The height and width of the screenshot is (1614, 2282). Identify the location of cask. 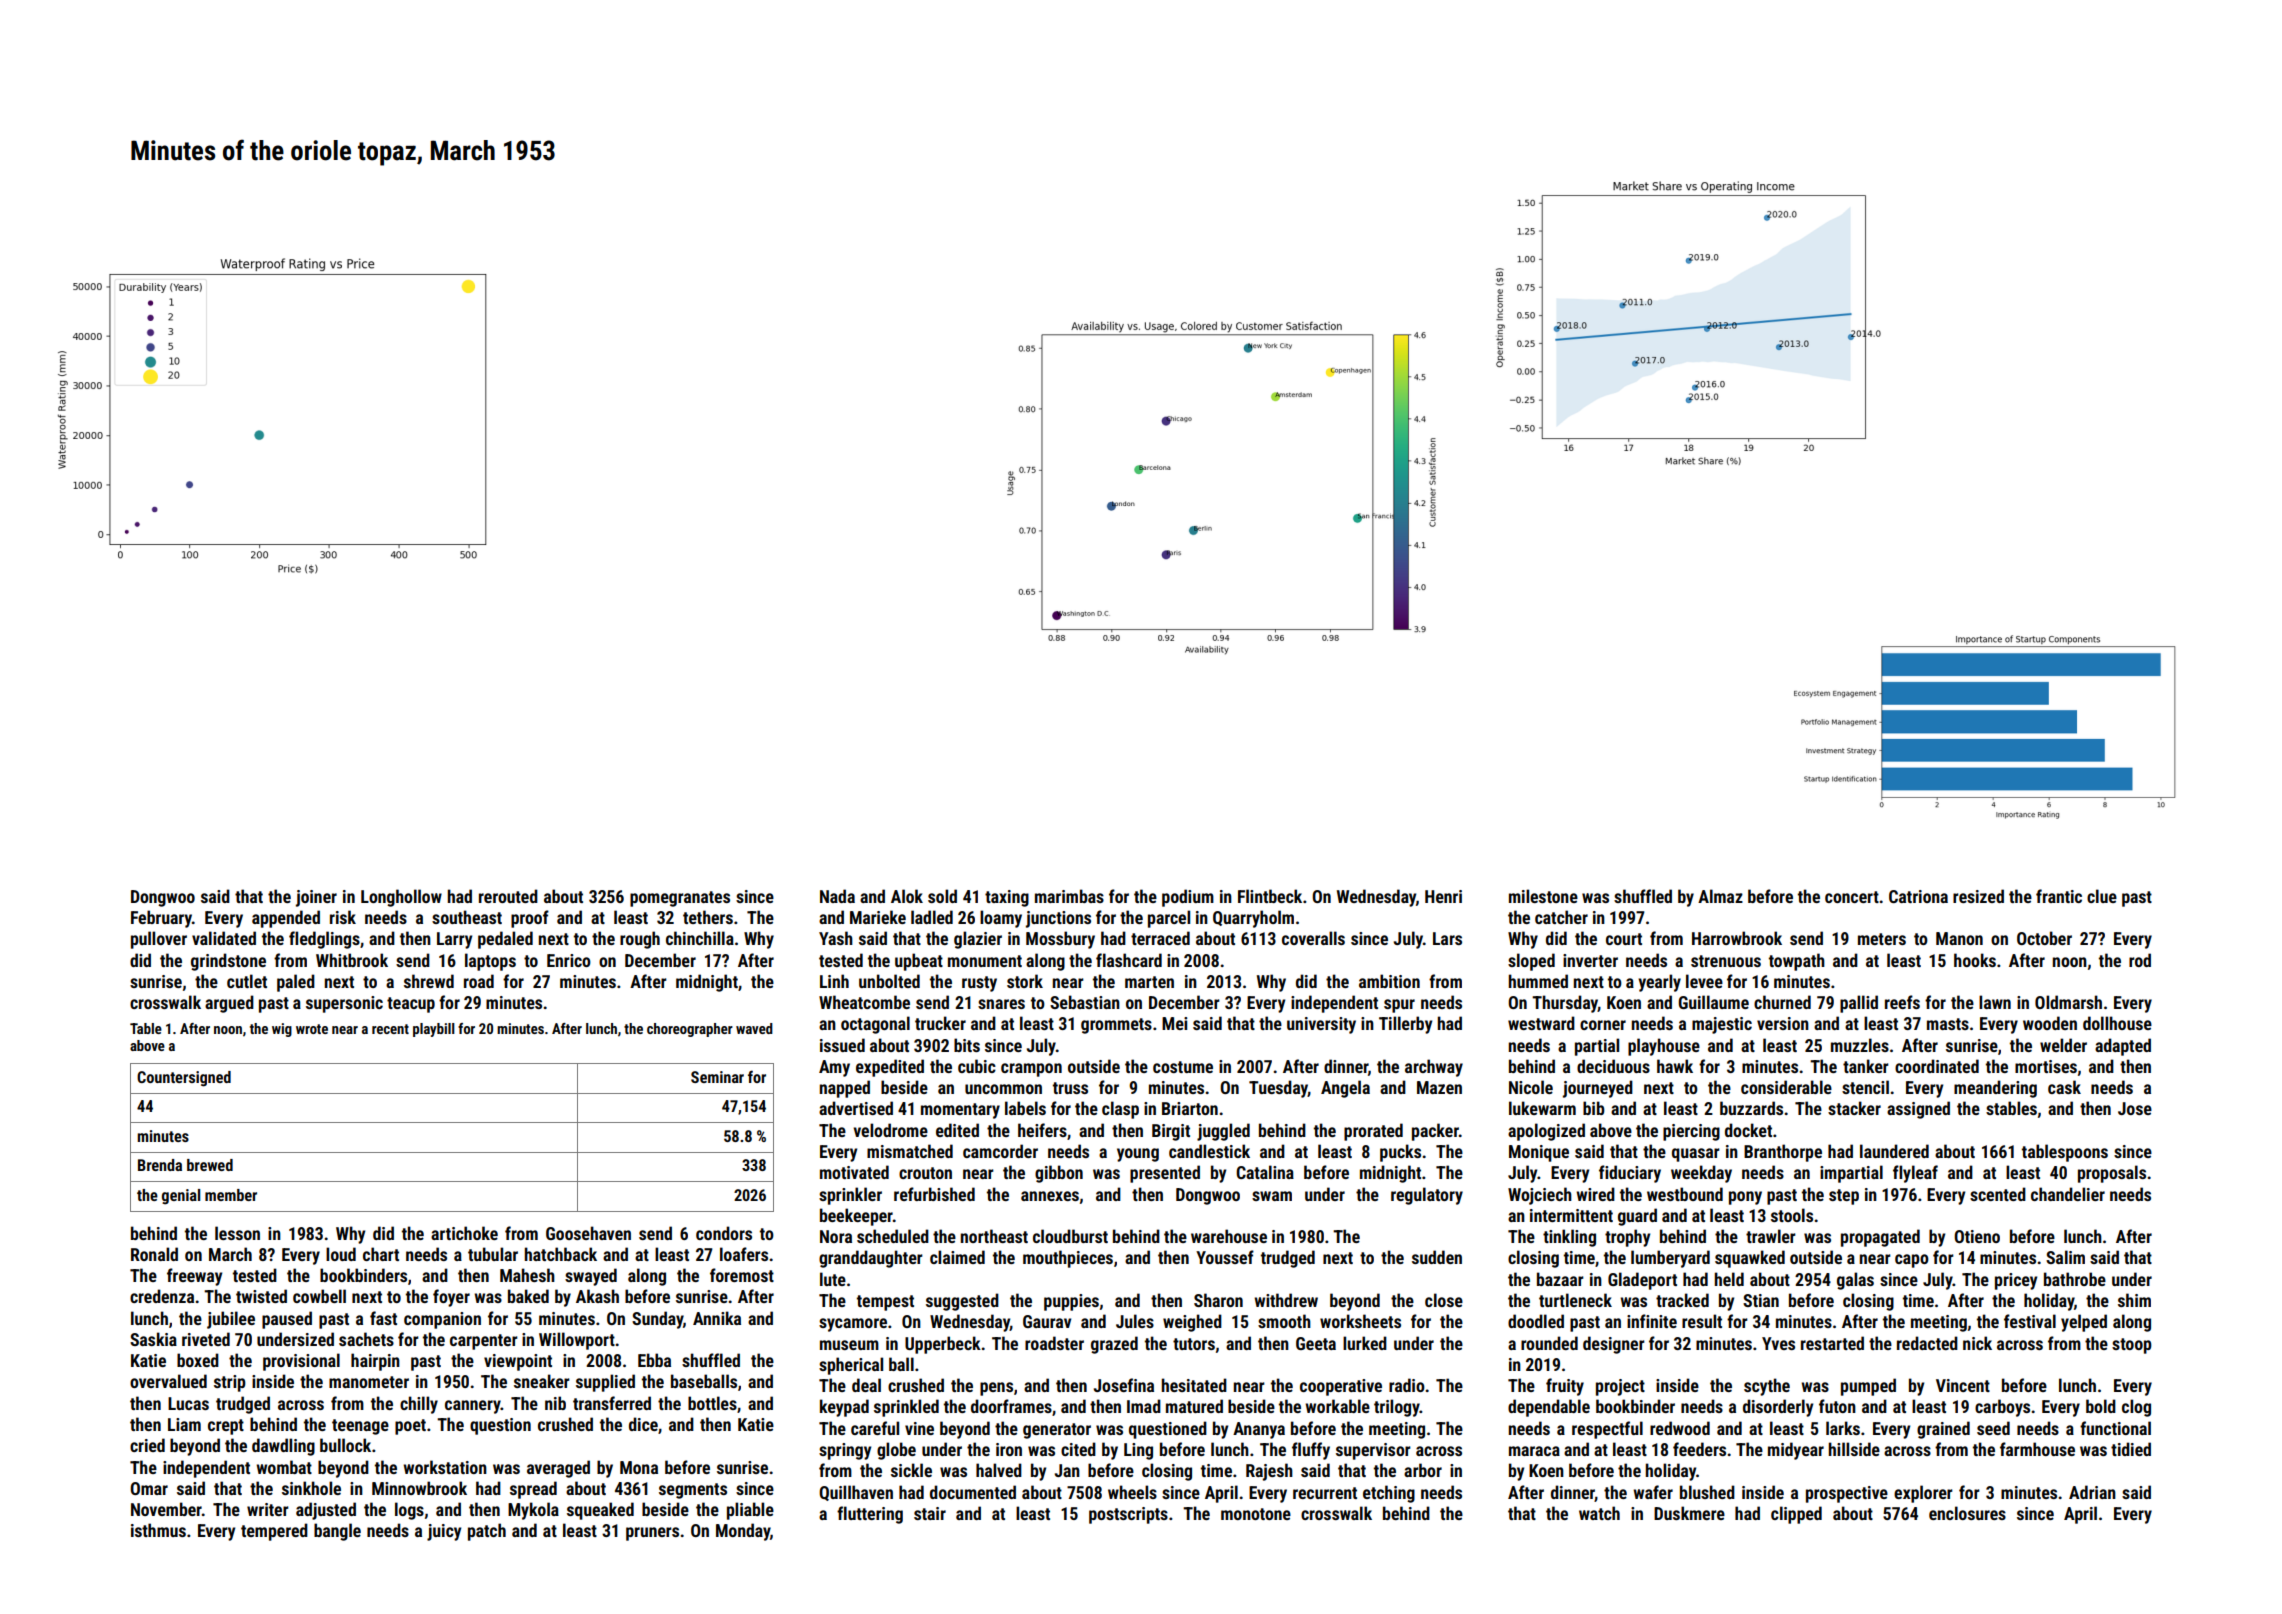
(2064, 1087).
